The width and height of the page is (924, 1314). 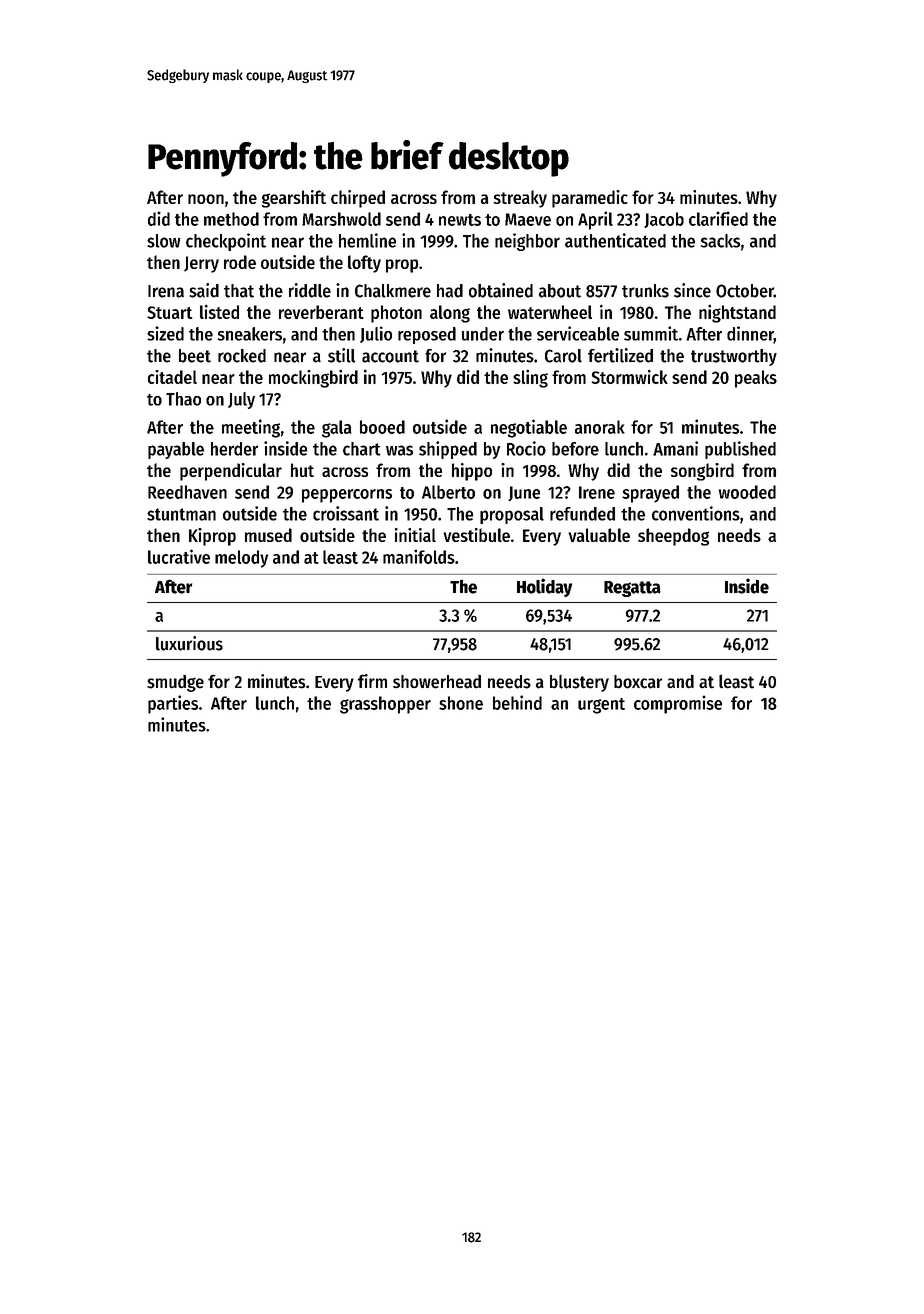 What do you see at coordinates (651, 333) in the page?
I see `summit` at bounding box center [651, 333].
